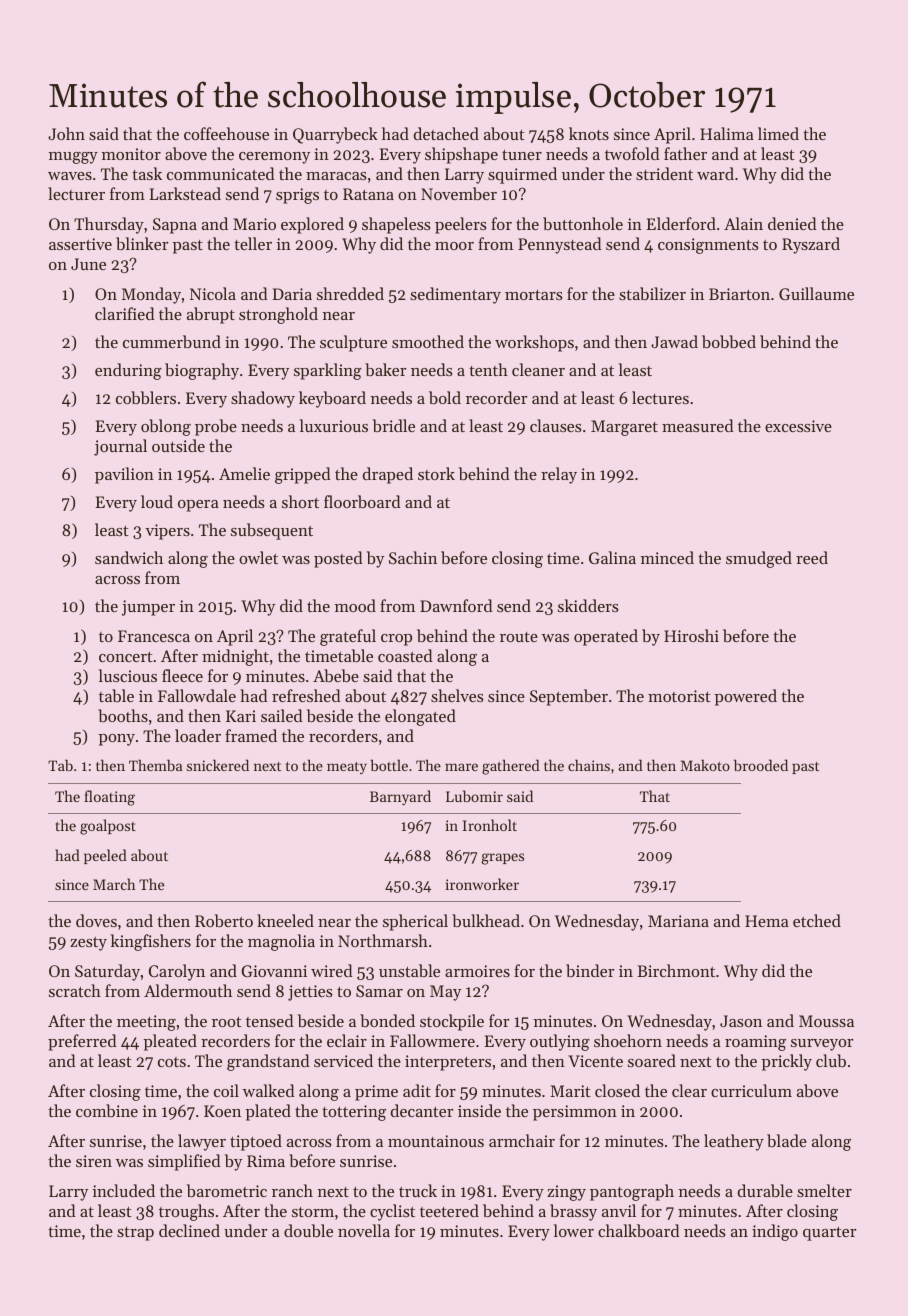 This image has width=908, height=1316. Describe the element at coordinates (189, 1230) in the image. I see `declined` at that location.
